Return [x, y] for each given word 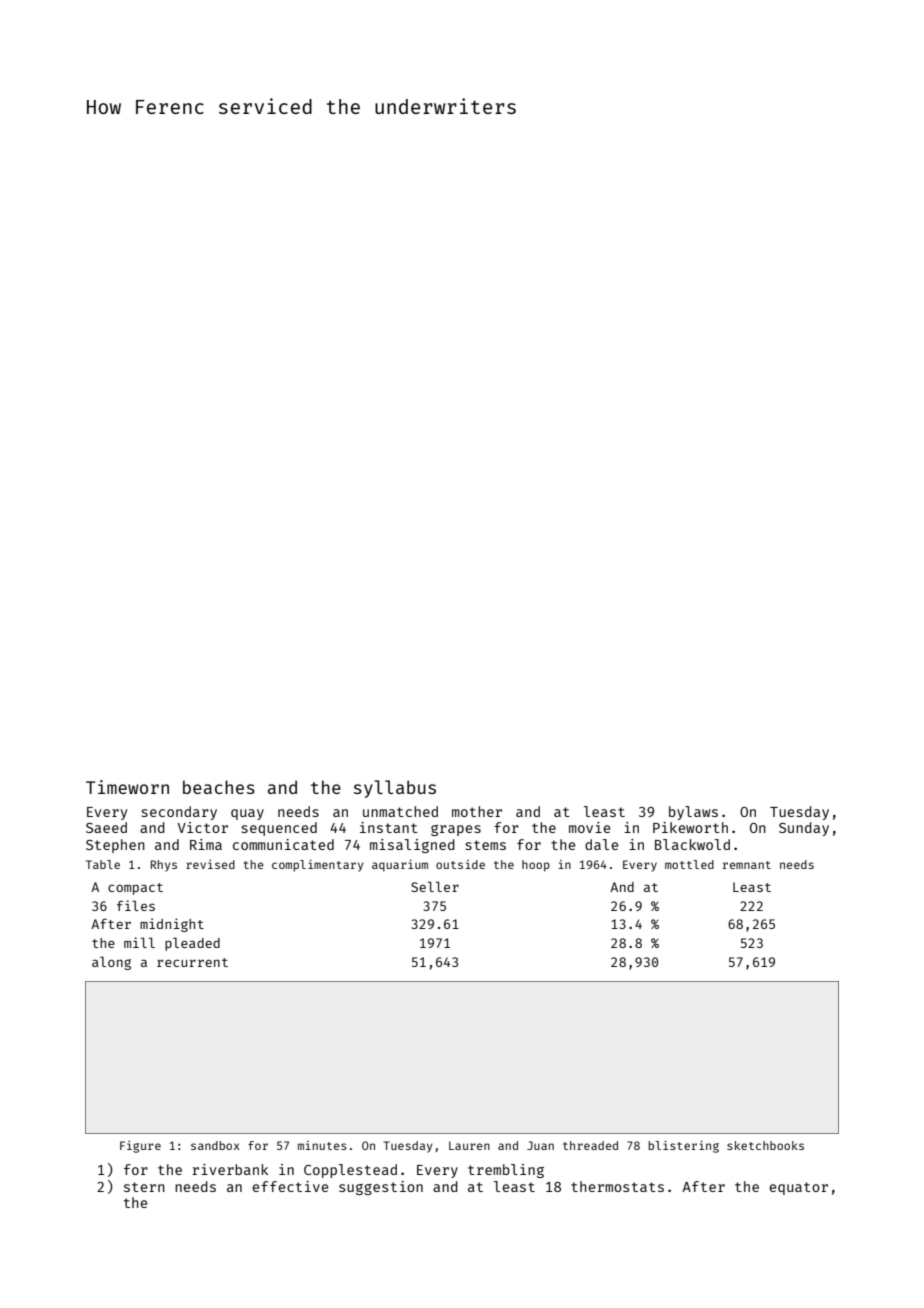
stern [144, 1187]
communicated [283, 844]
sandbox [215, 1145]
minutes [322, 1145]
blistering [684, 1147]
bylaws [693, 813]
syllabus [395, 789]
